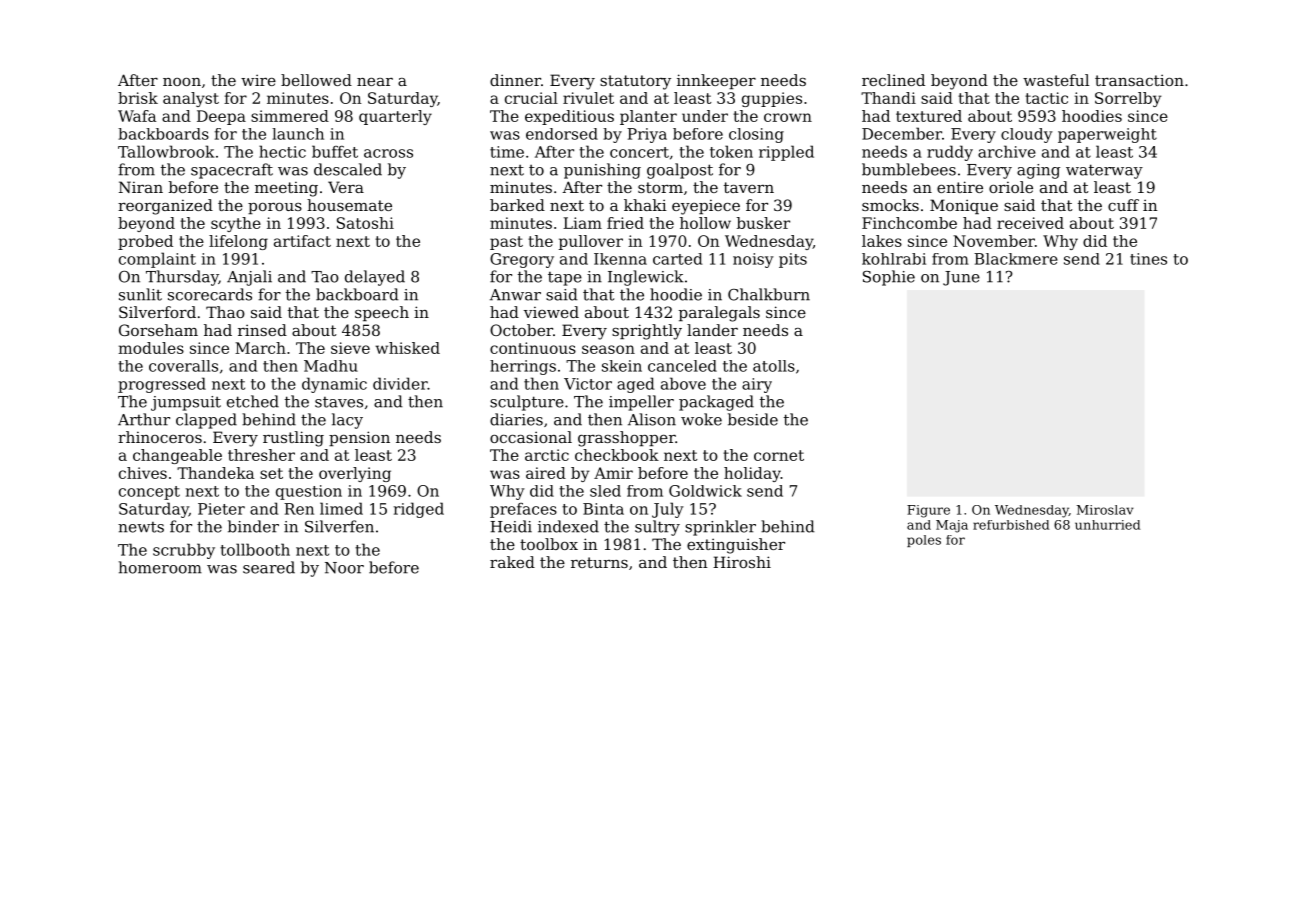 Image resolution: width=1308 pixels, height=924 pixels. What do you see at coordinates (1107, 525) in the screenshot?
I see `unhurried` at bounding box center [1107, 525].
